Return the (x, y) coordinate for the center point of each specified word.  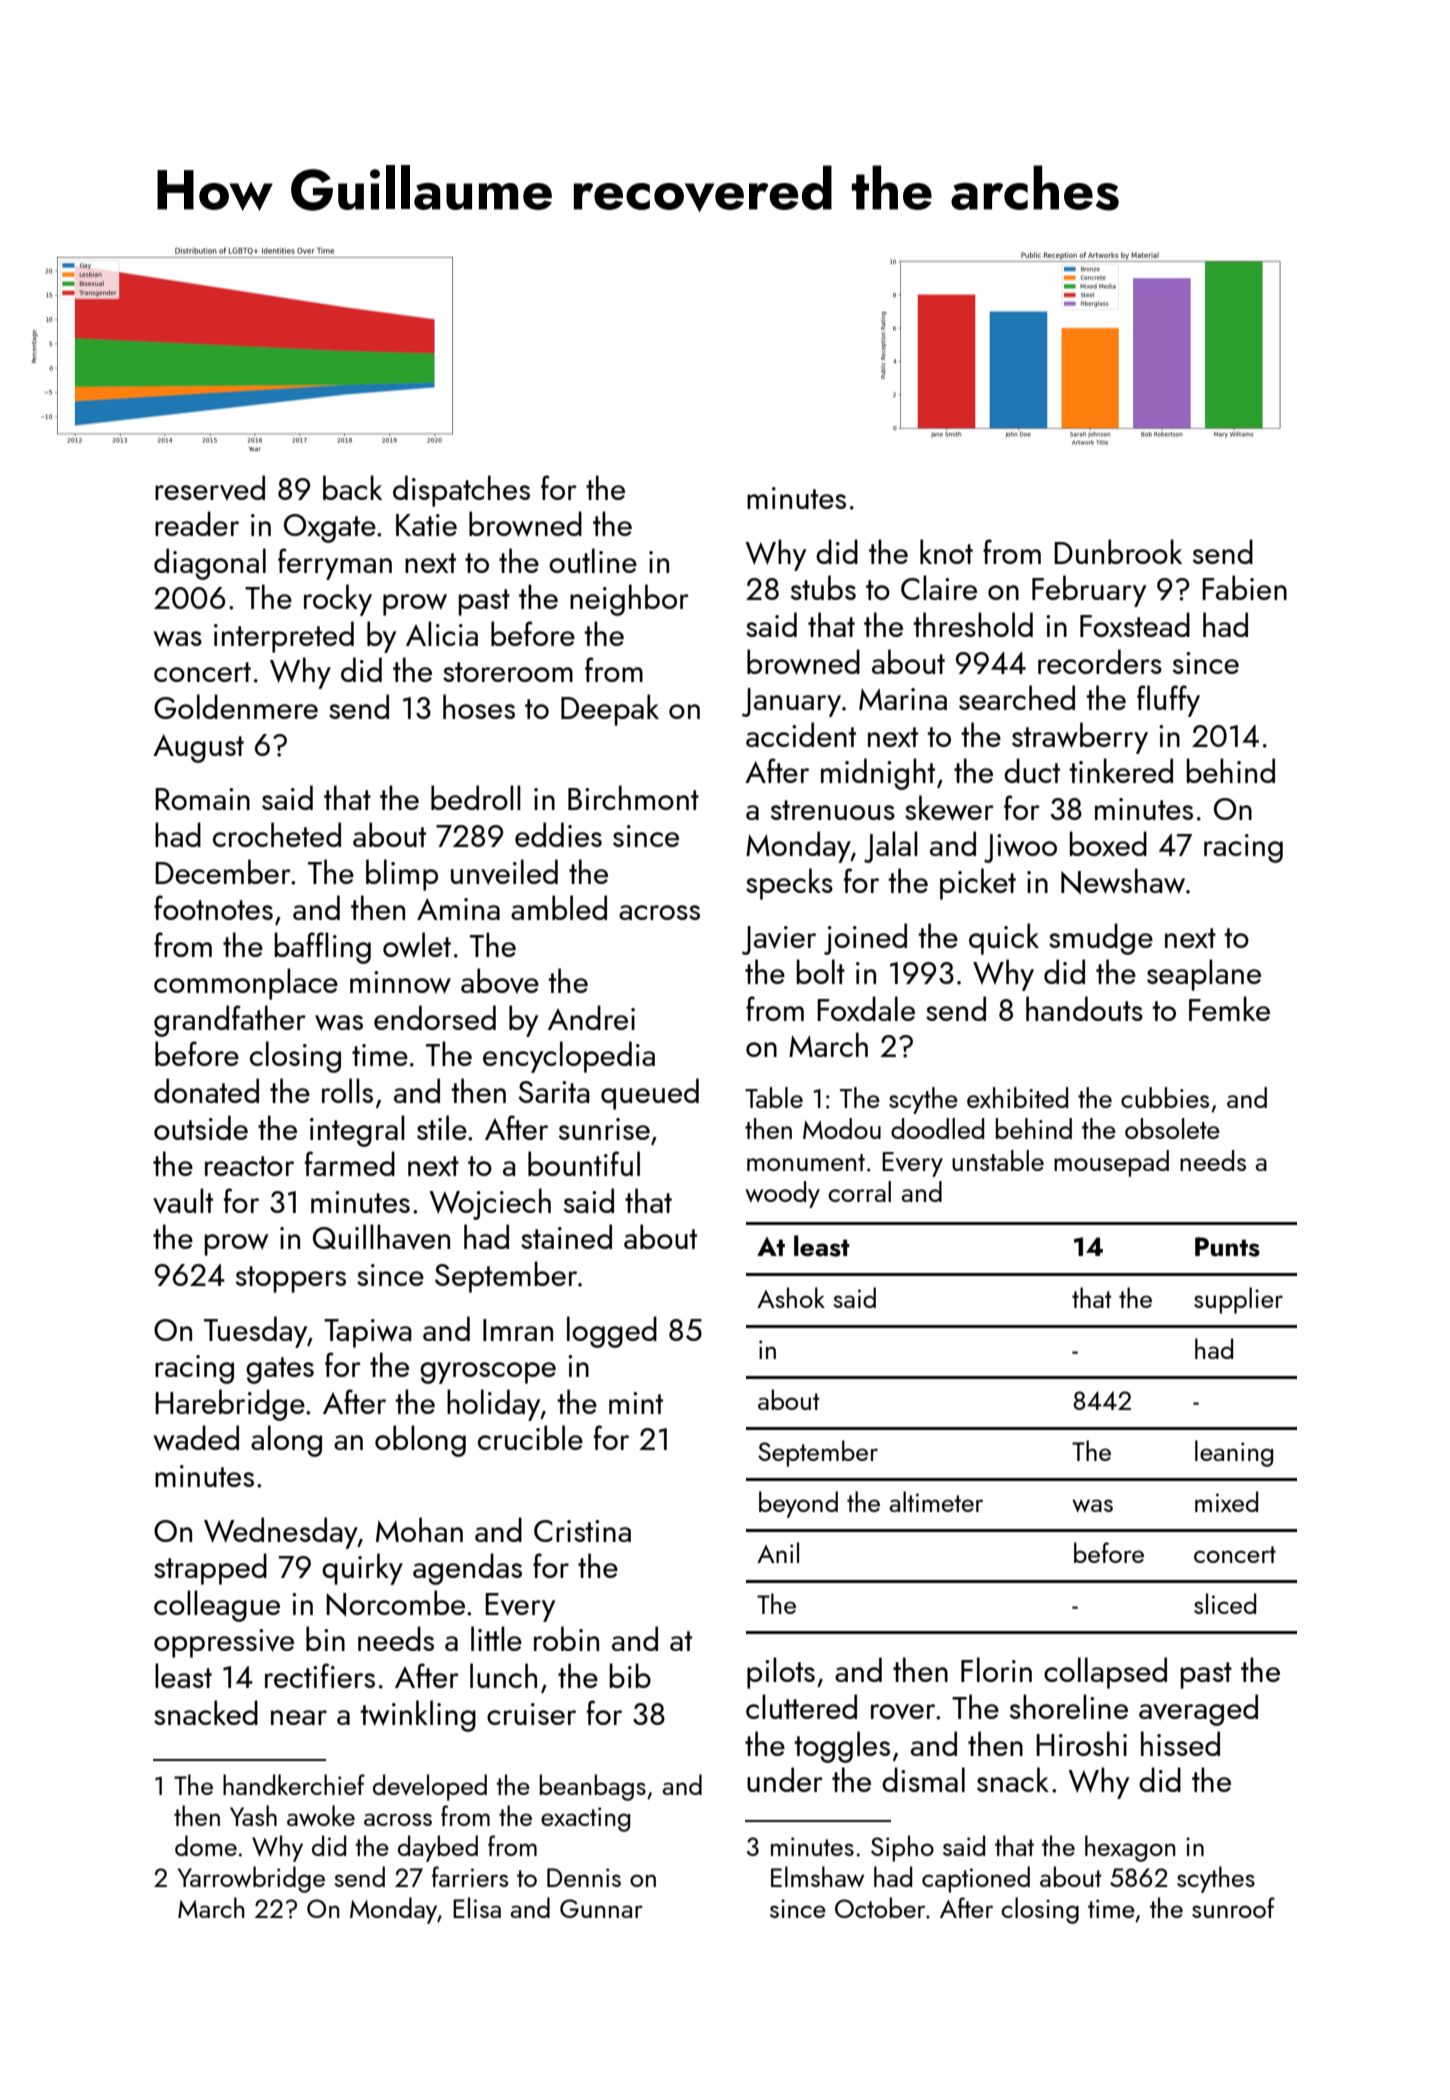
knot (946, 551)
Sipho (902, 1848)
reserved (210, 488)
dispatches (461, 491)
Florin (996, 1669)
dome (206, 1845)
